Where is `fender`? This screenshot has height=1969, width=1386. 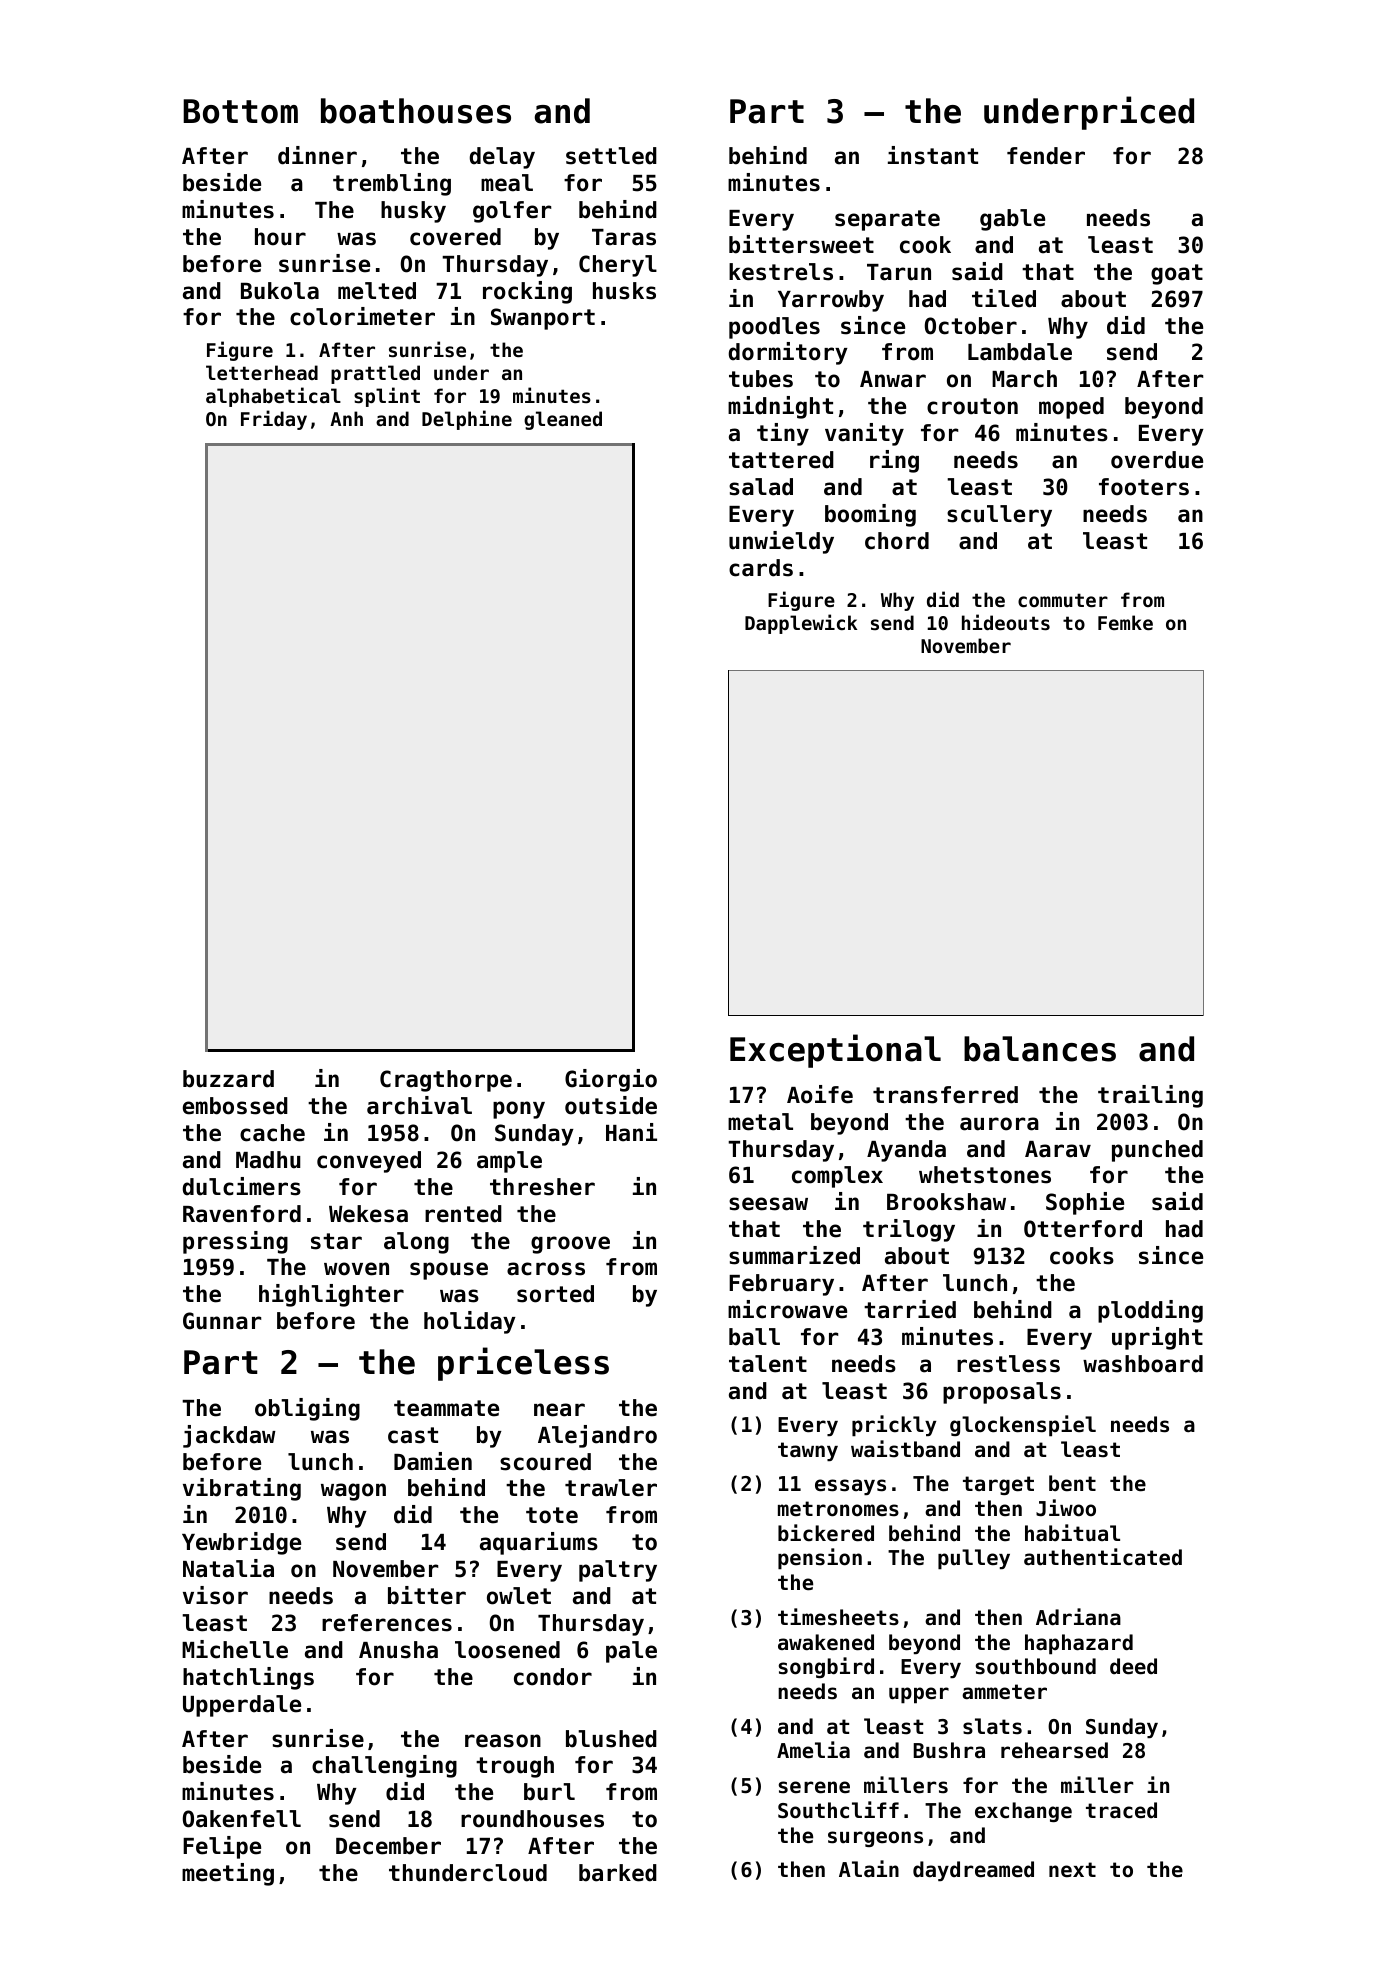
fender is located at coordinates (1046, 156).
